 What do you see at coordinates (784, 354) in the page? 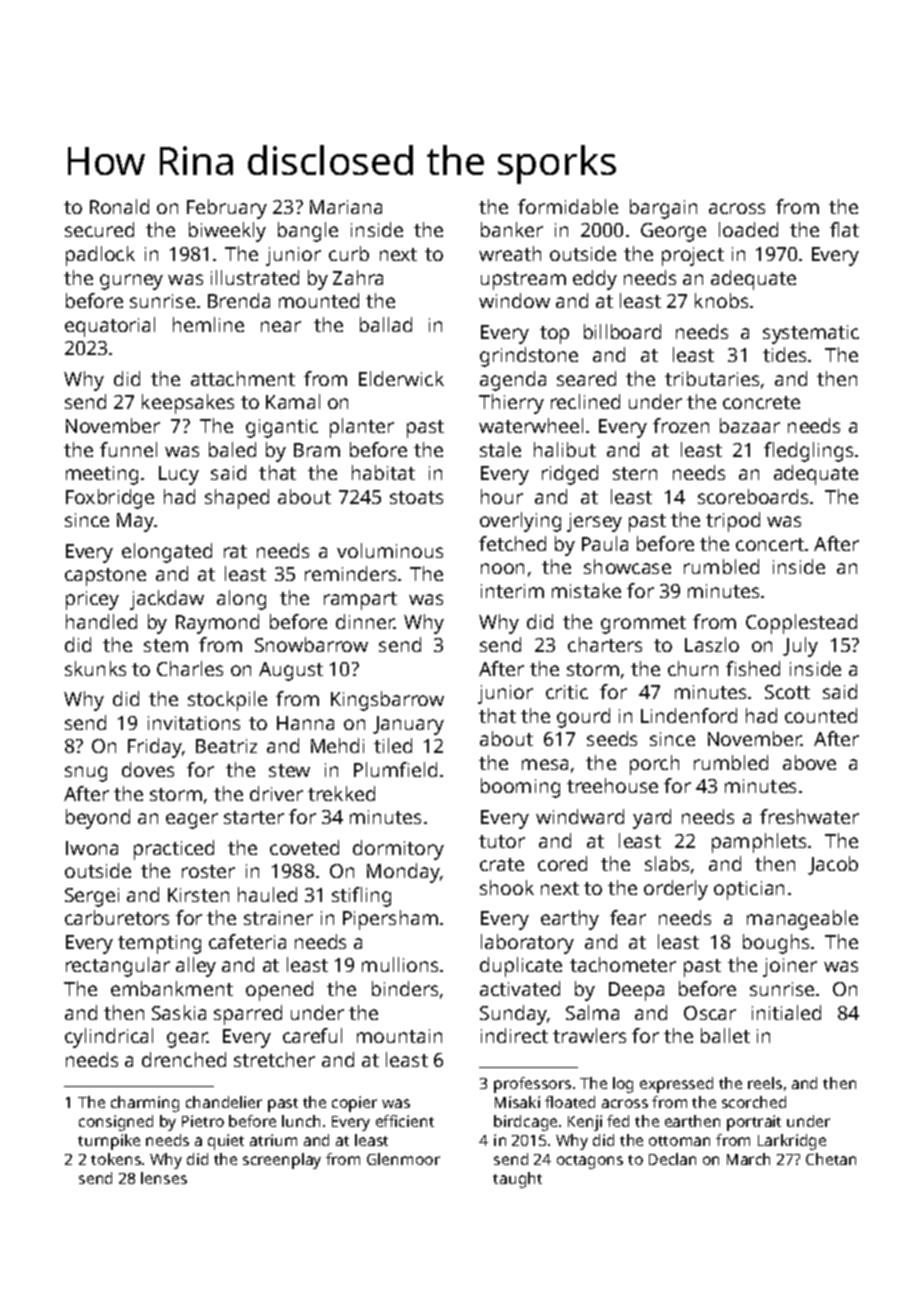
I see `tides` at bounding box center [784, 354].
